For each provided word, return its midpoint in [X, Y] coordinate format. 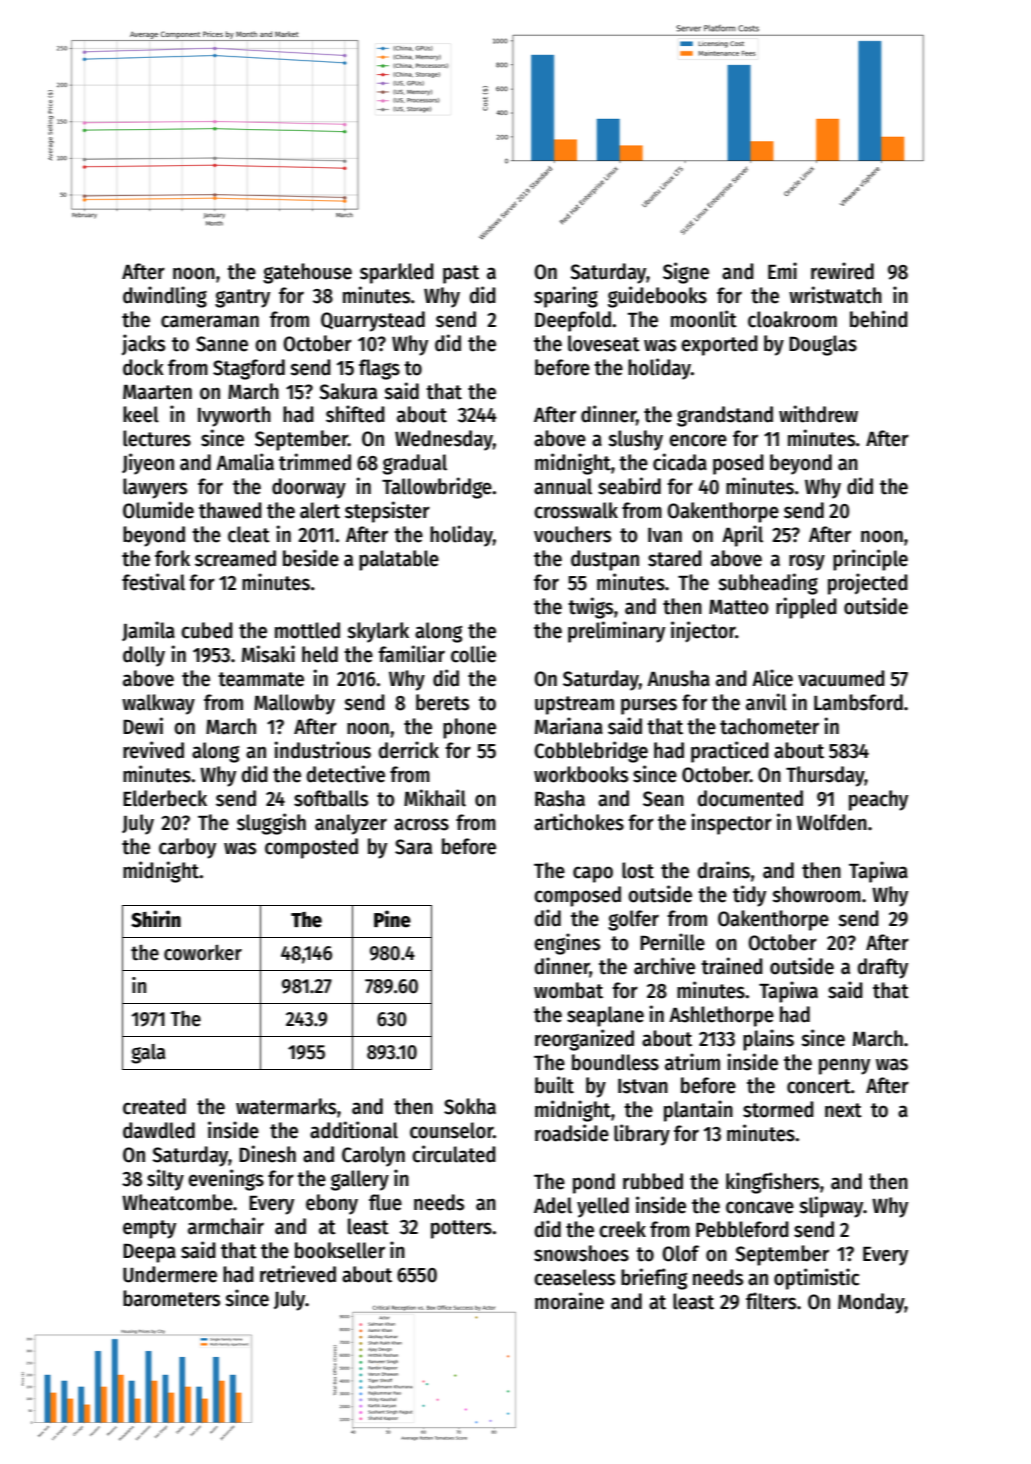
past [461, 274]
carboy [187, 848]
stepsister [387, 512]
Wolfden [832, 822]
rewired [842, 271]
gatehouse [307, 273]
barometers [171, 1298]
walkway [158, 704]
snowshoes [581, 1253]
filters [771, 1301]
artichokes [579, 822]
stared [675, 558]
